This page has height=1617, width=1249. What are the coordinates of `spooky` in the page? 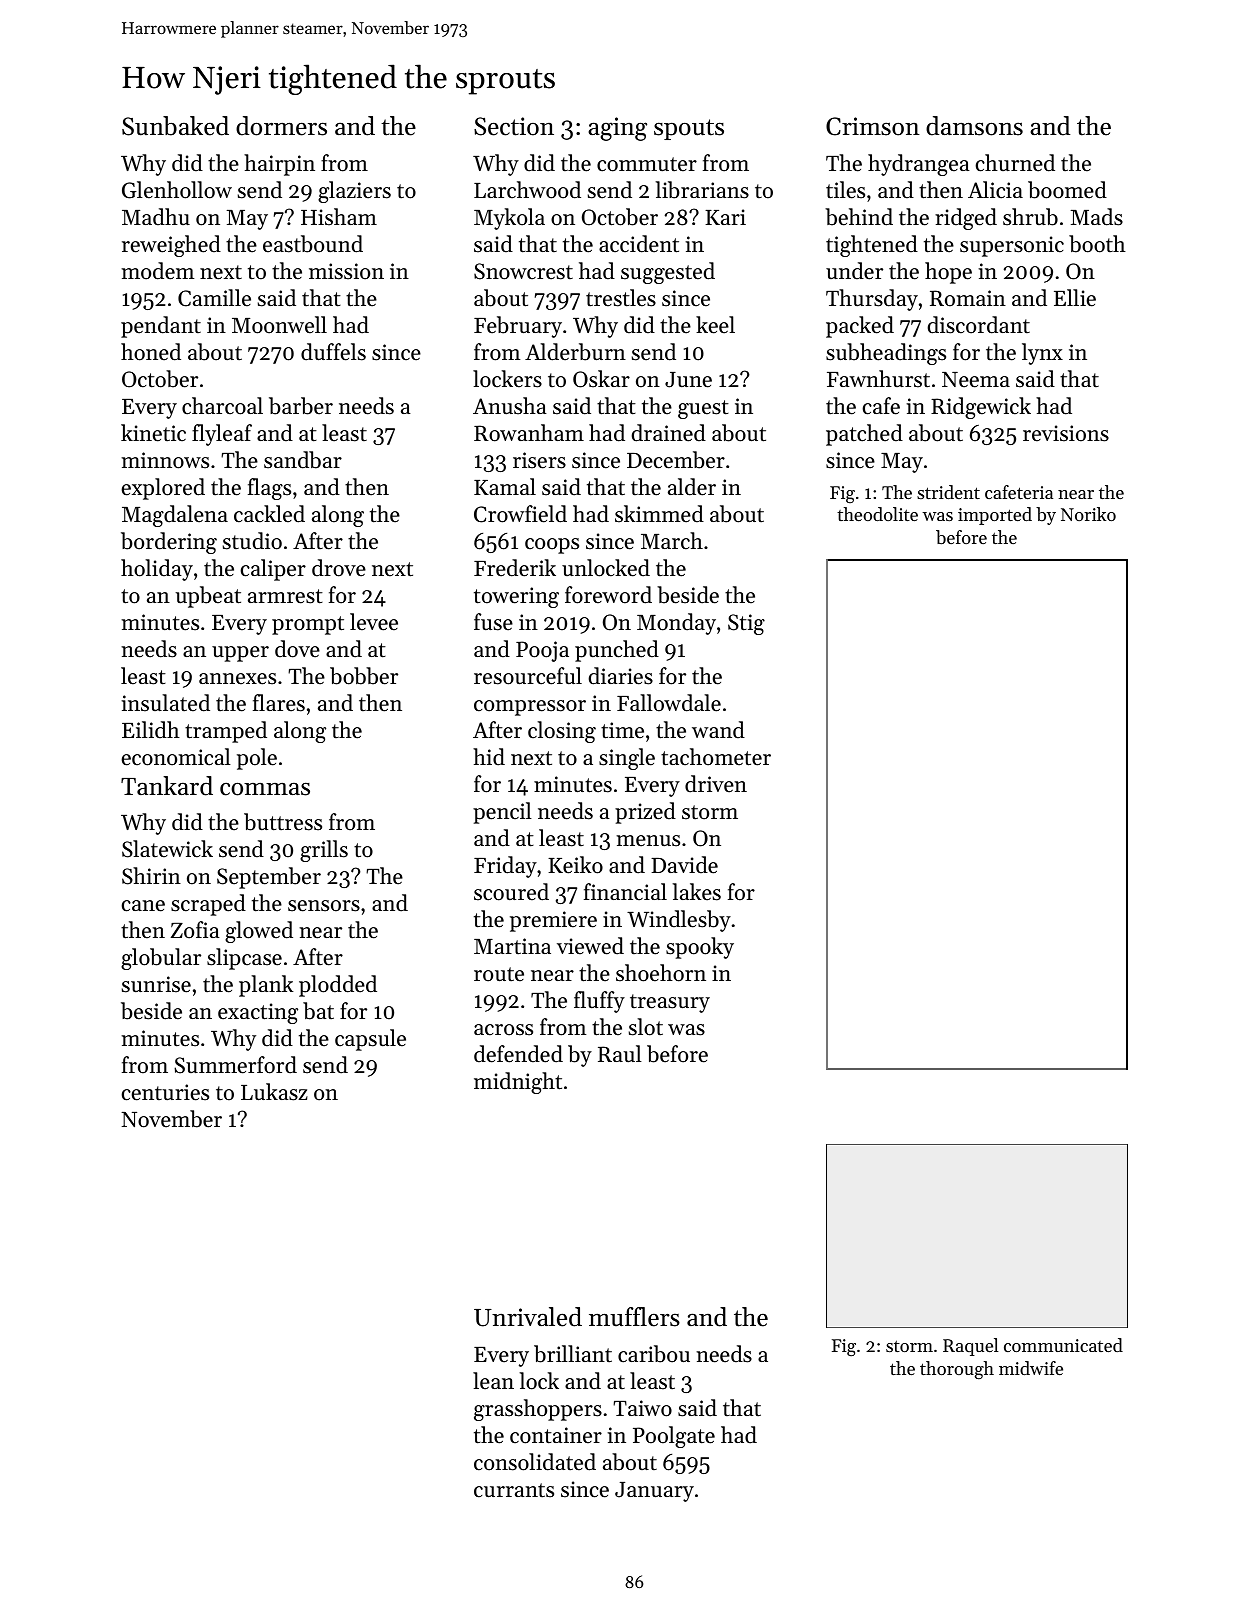 It's located at (700, 948).
